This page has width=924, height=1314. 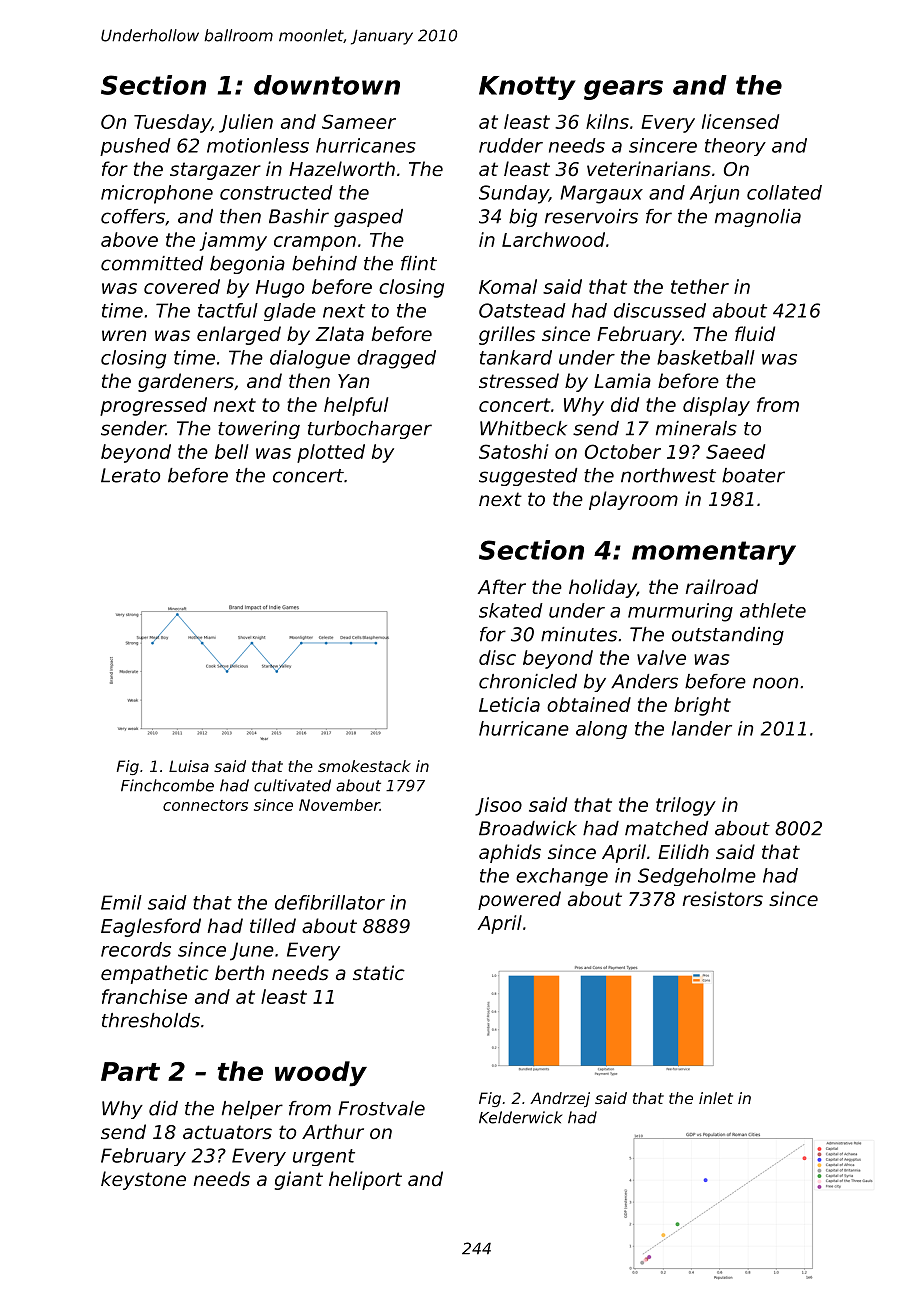 I want to click on pushed, so click(x=135, y=147).
